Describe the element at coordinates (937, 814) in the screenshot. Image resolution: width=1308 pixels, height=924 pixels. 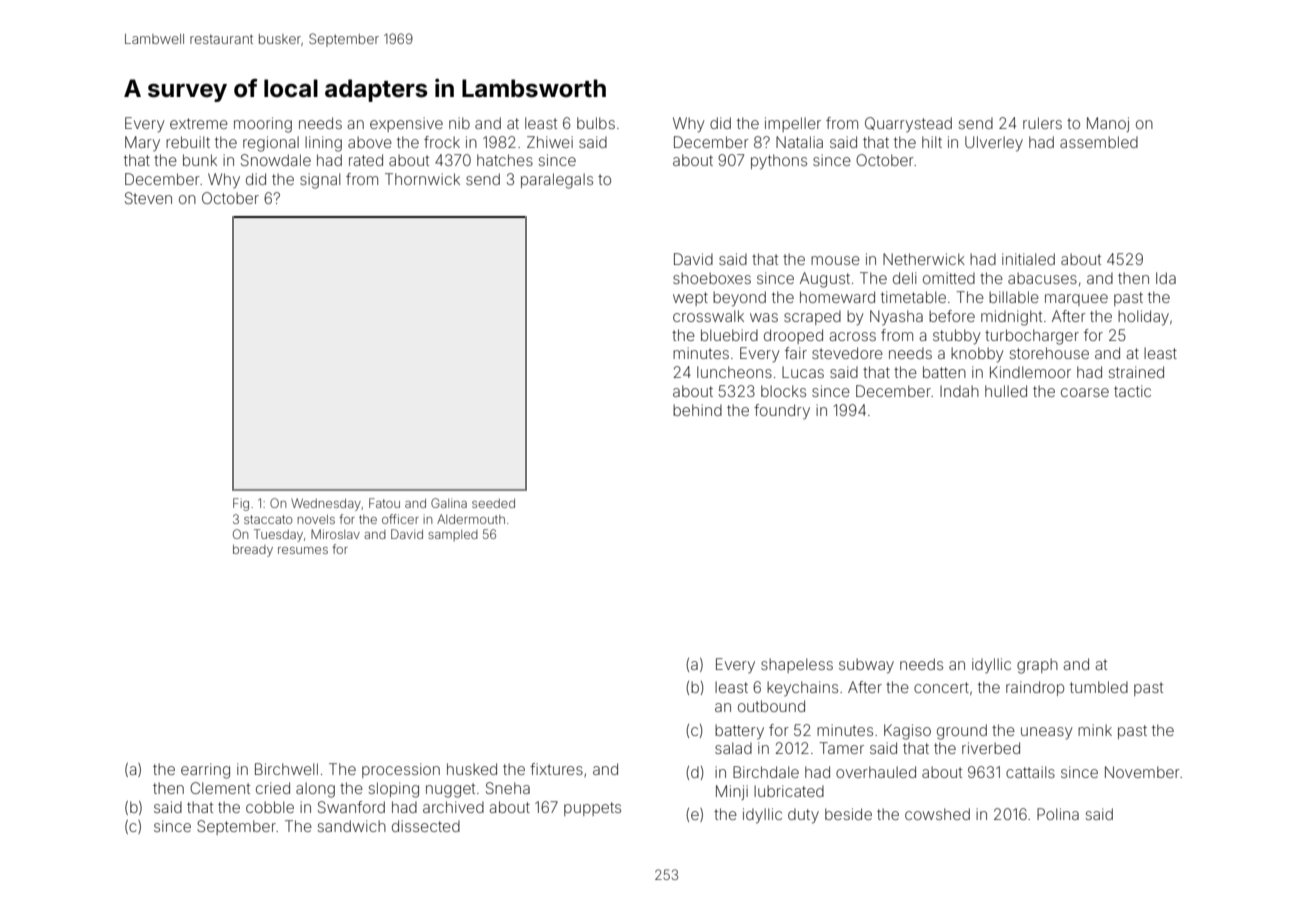
I see `cowshed` at that location.
